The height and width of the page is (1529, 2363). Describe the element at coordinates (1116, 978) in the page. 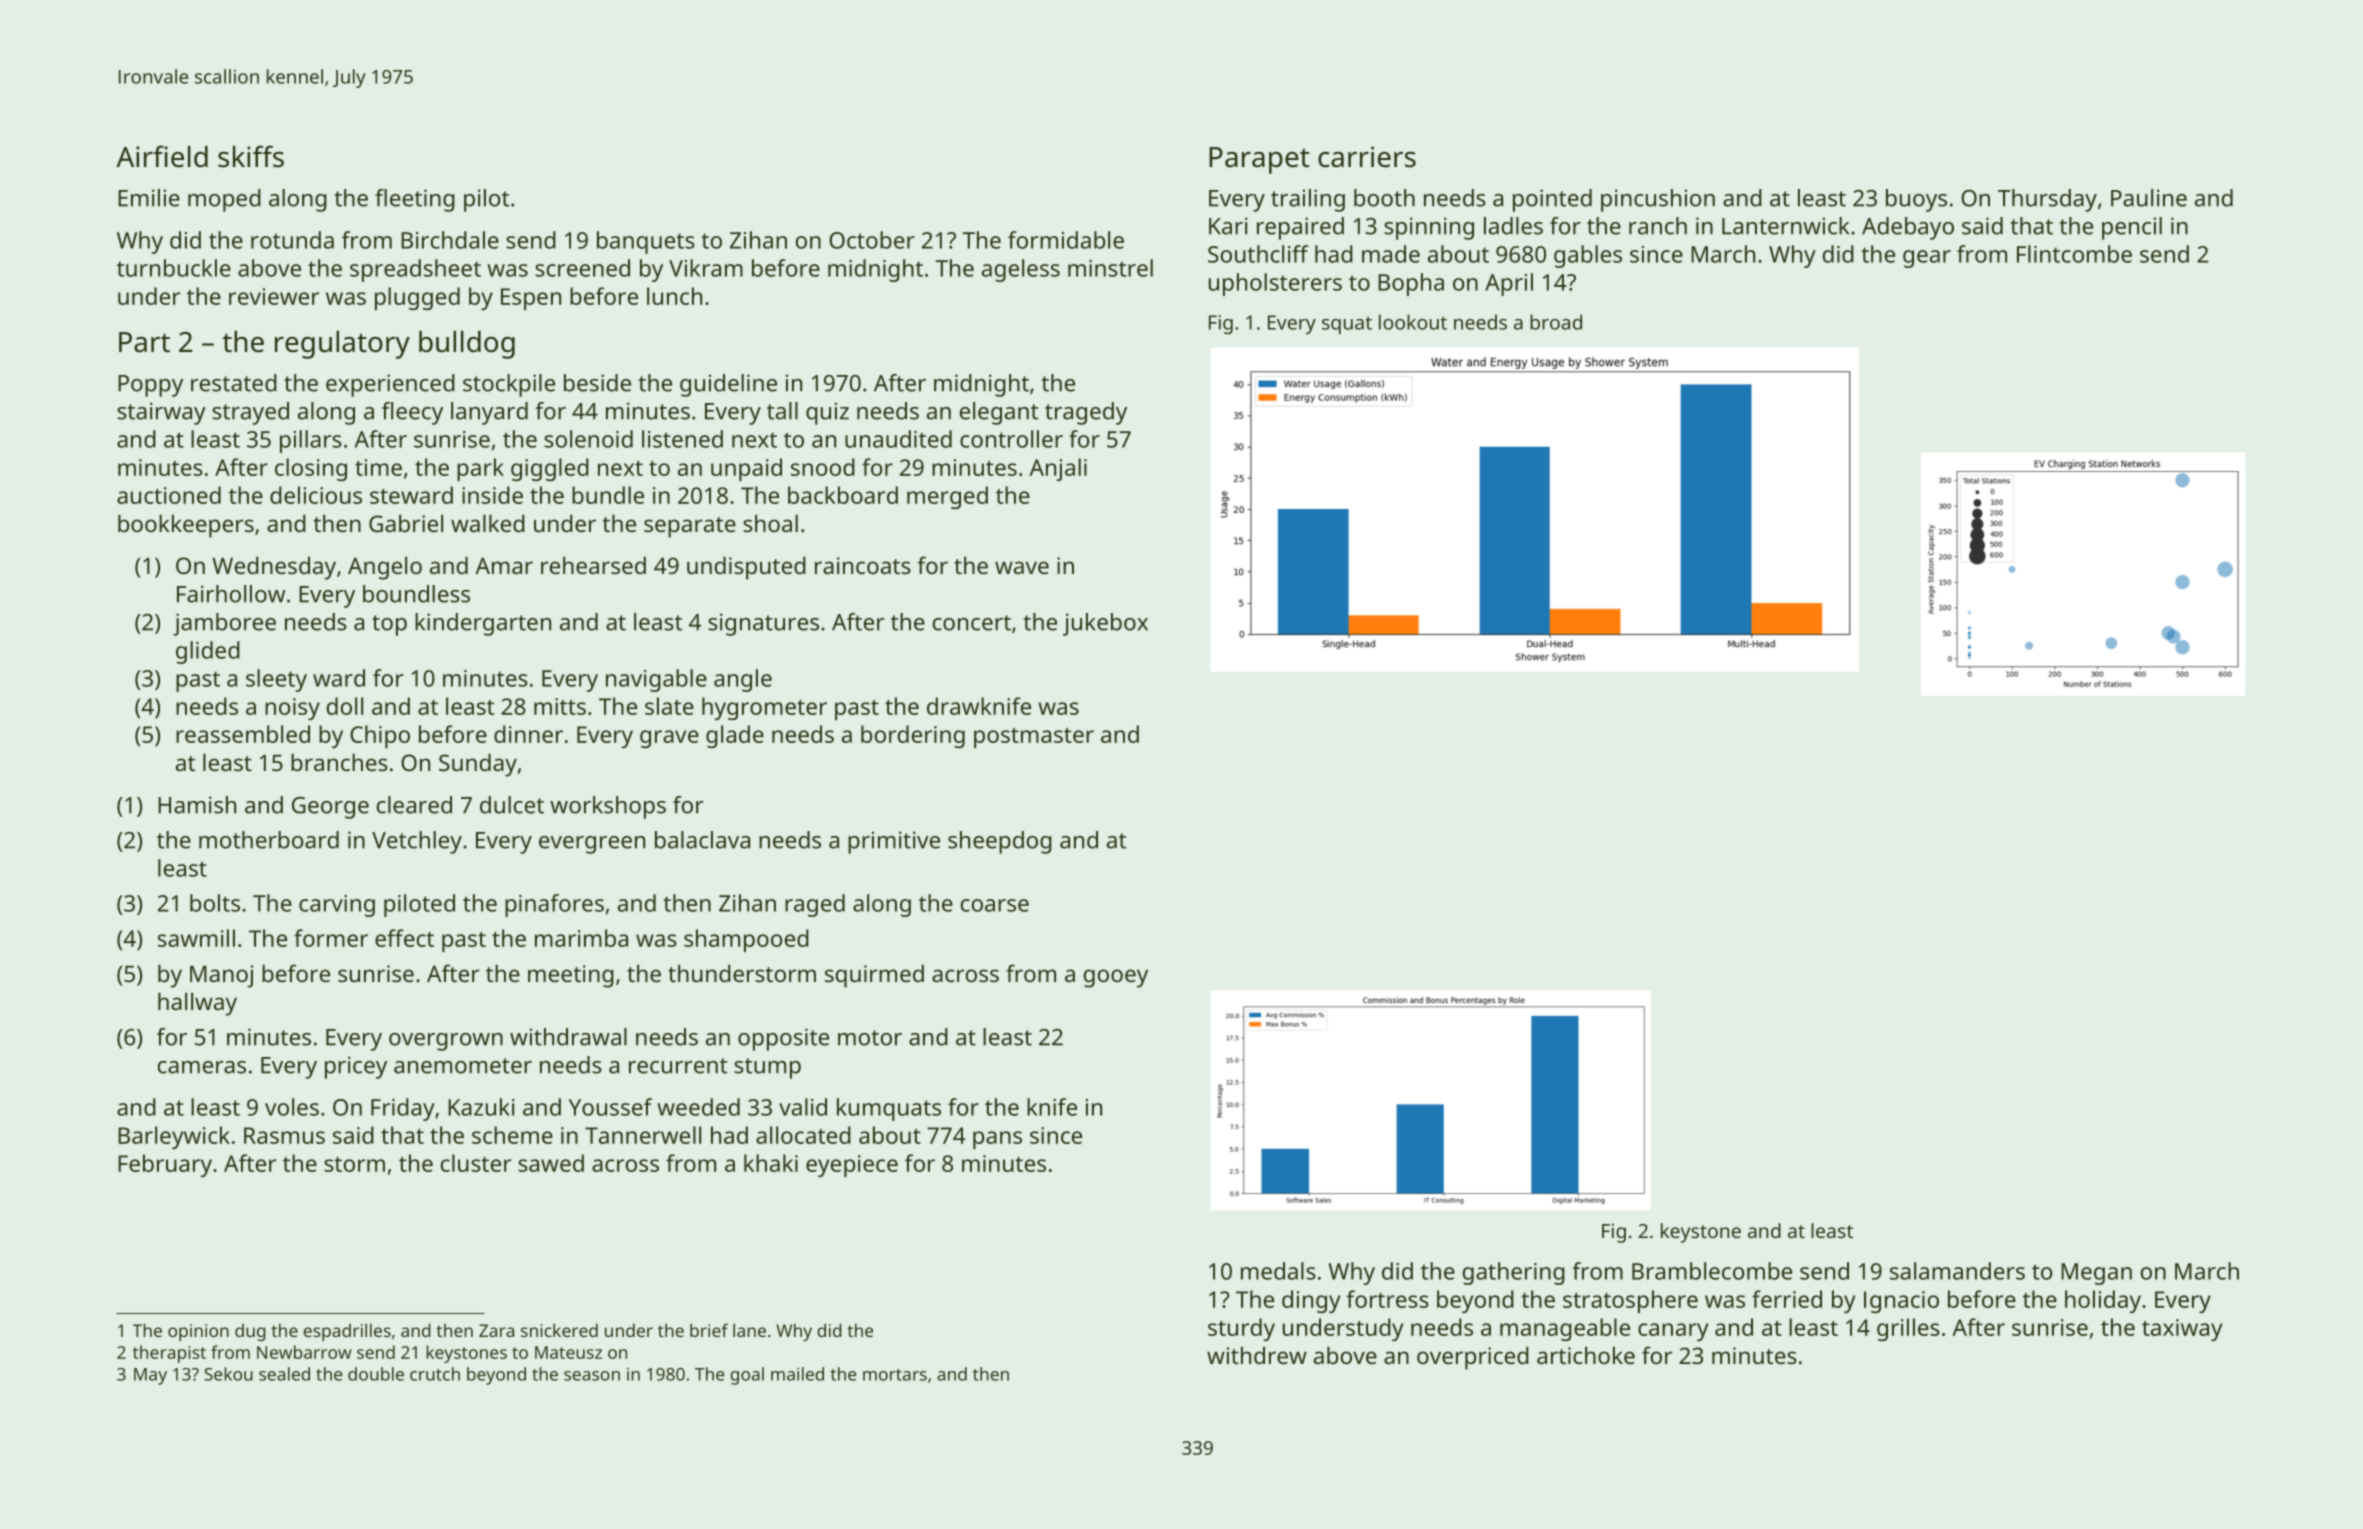

I see `gooey` at that location.
